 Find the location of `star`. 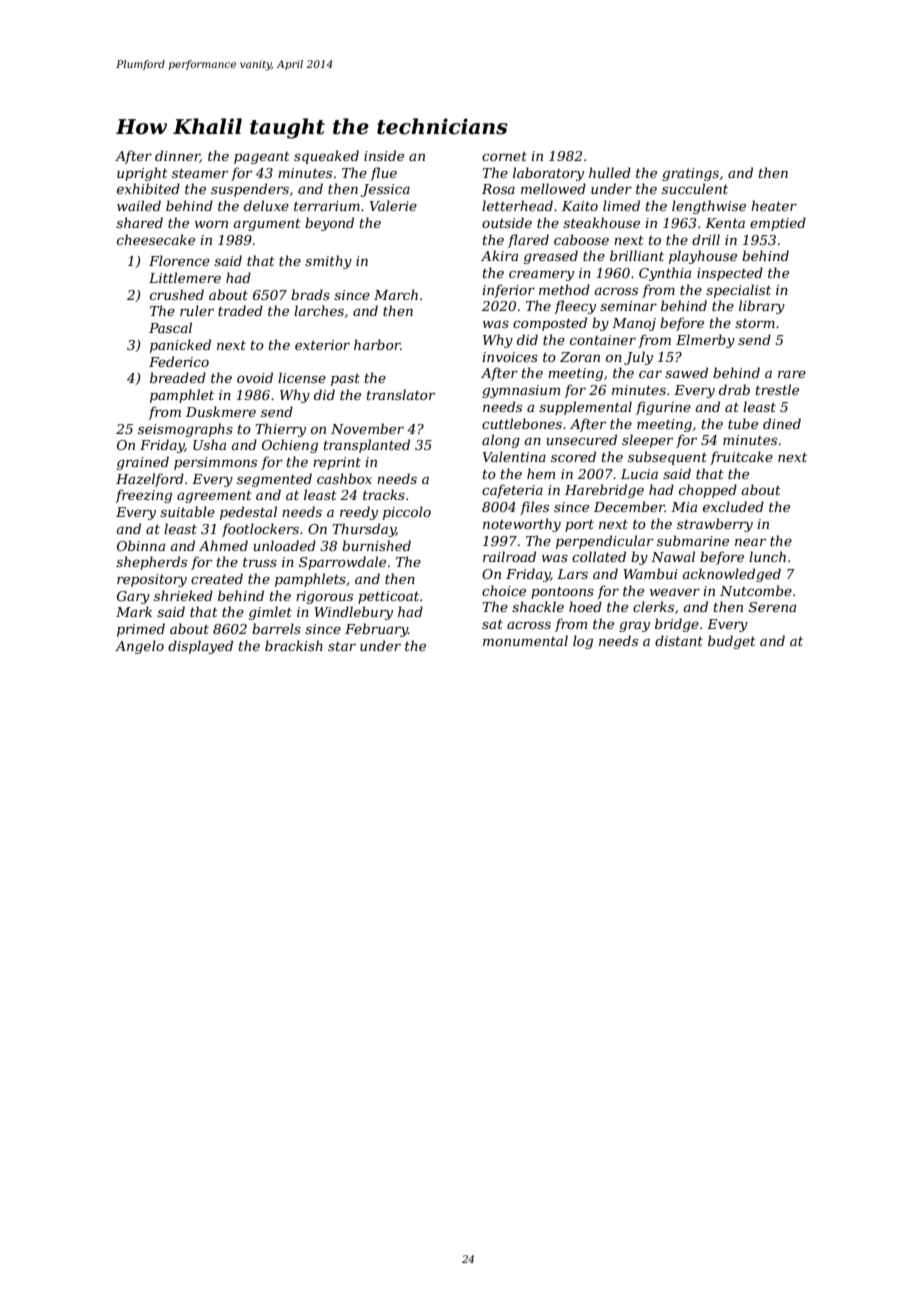

star is located at coordinates (342, 646).
